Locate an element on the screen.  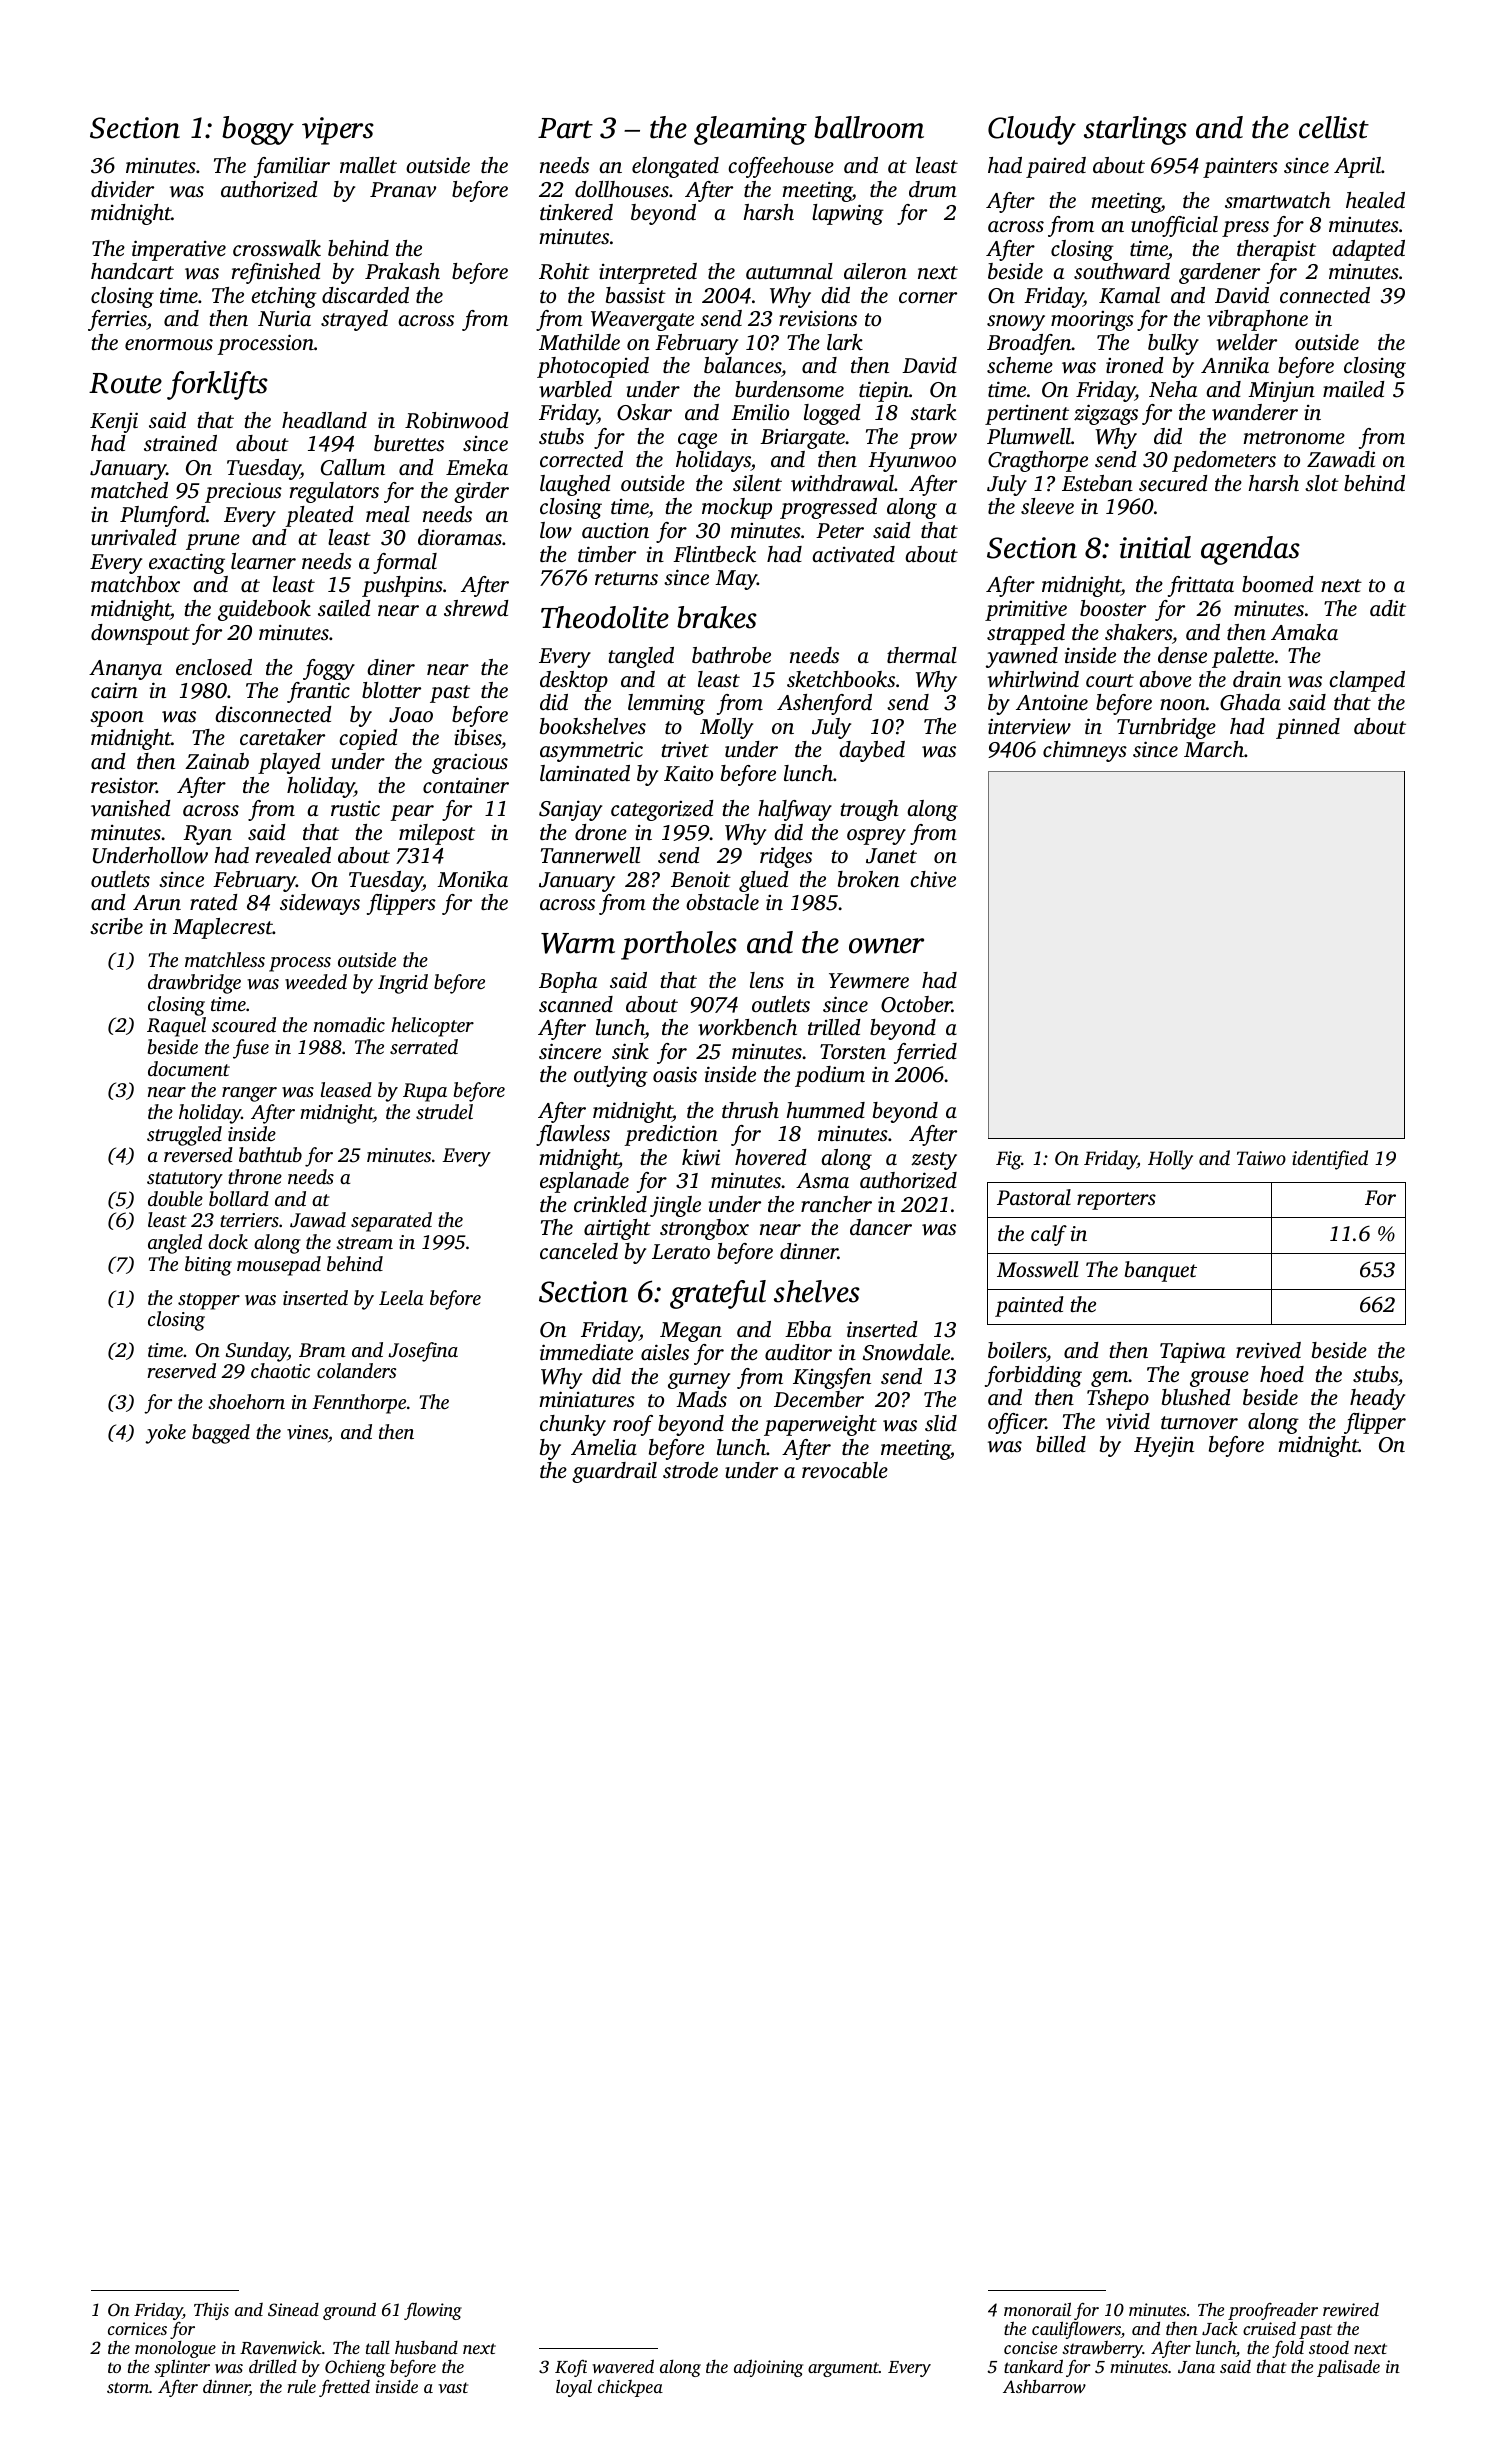
Tapiwa is located at coordinates (1192, 1352).
